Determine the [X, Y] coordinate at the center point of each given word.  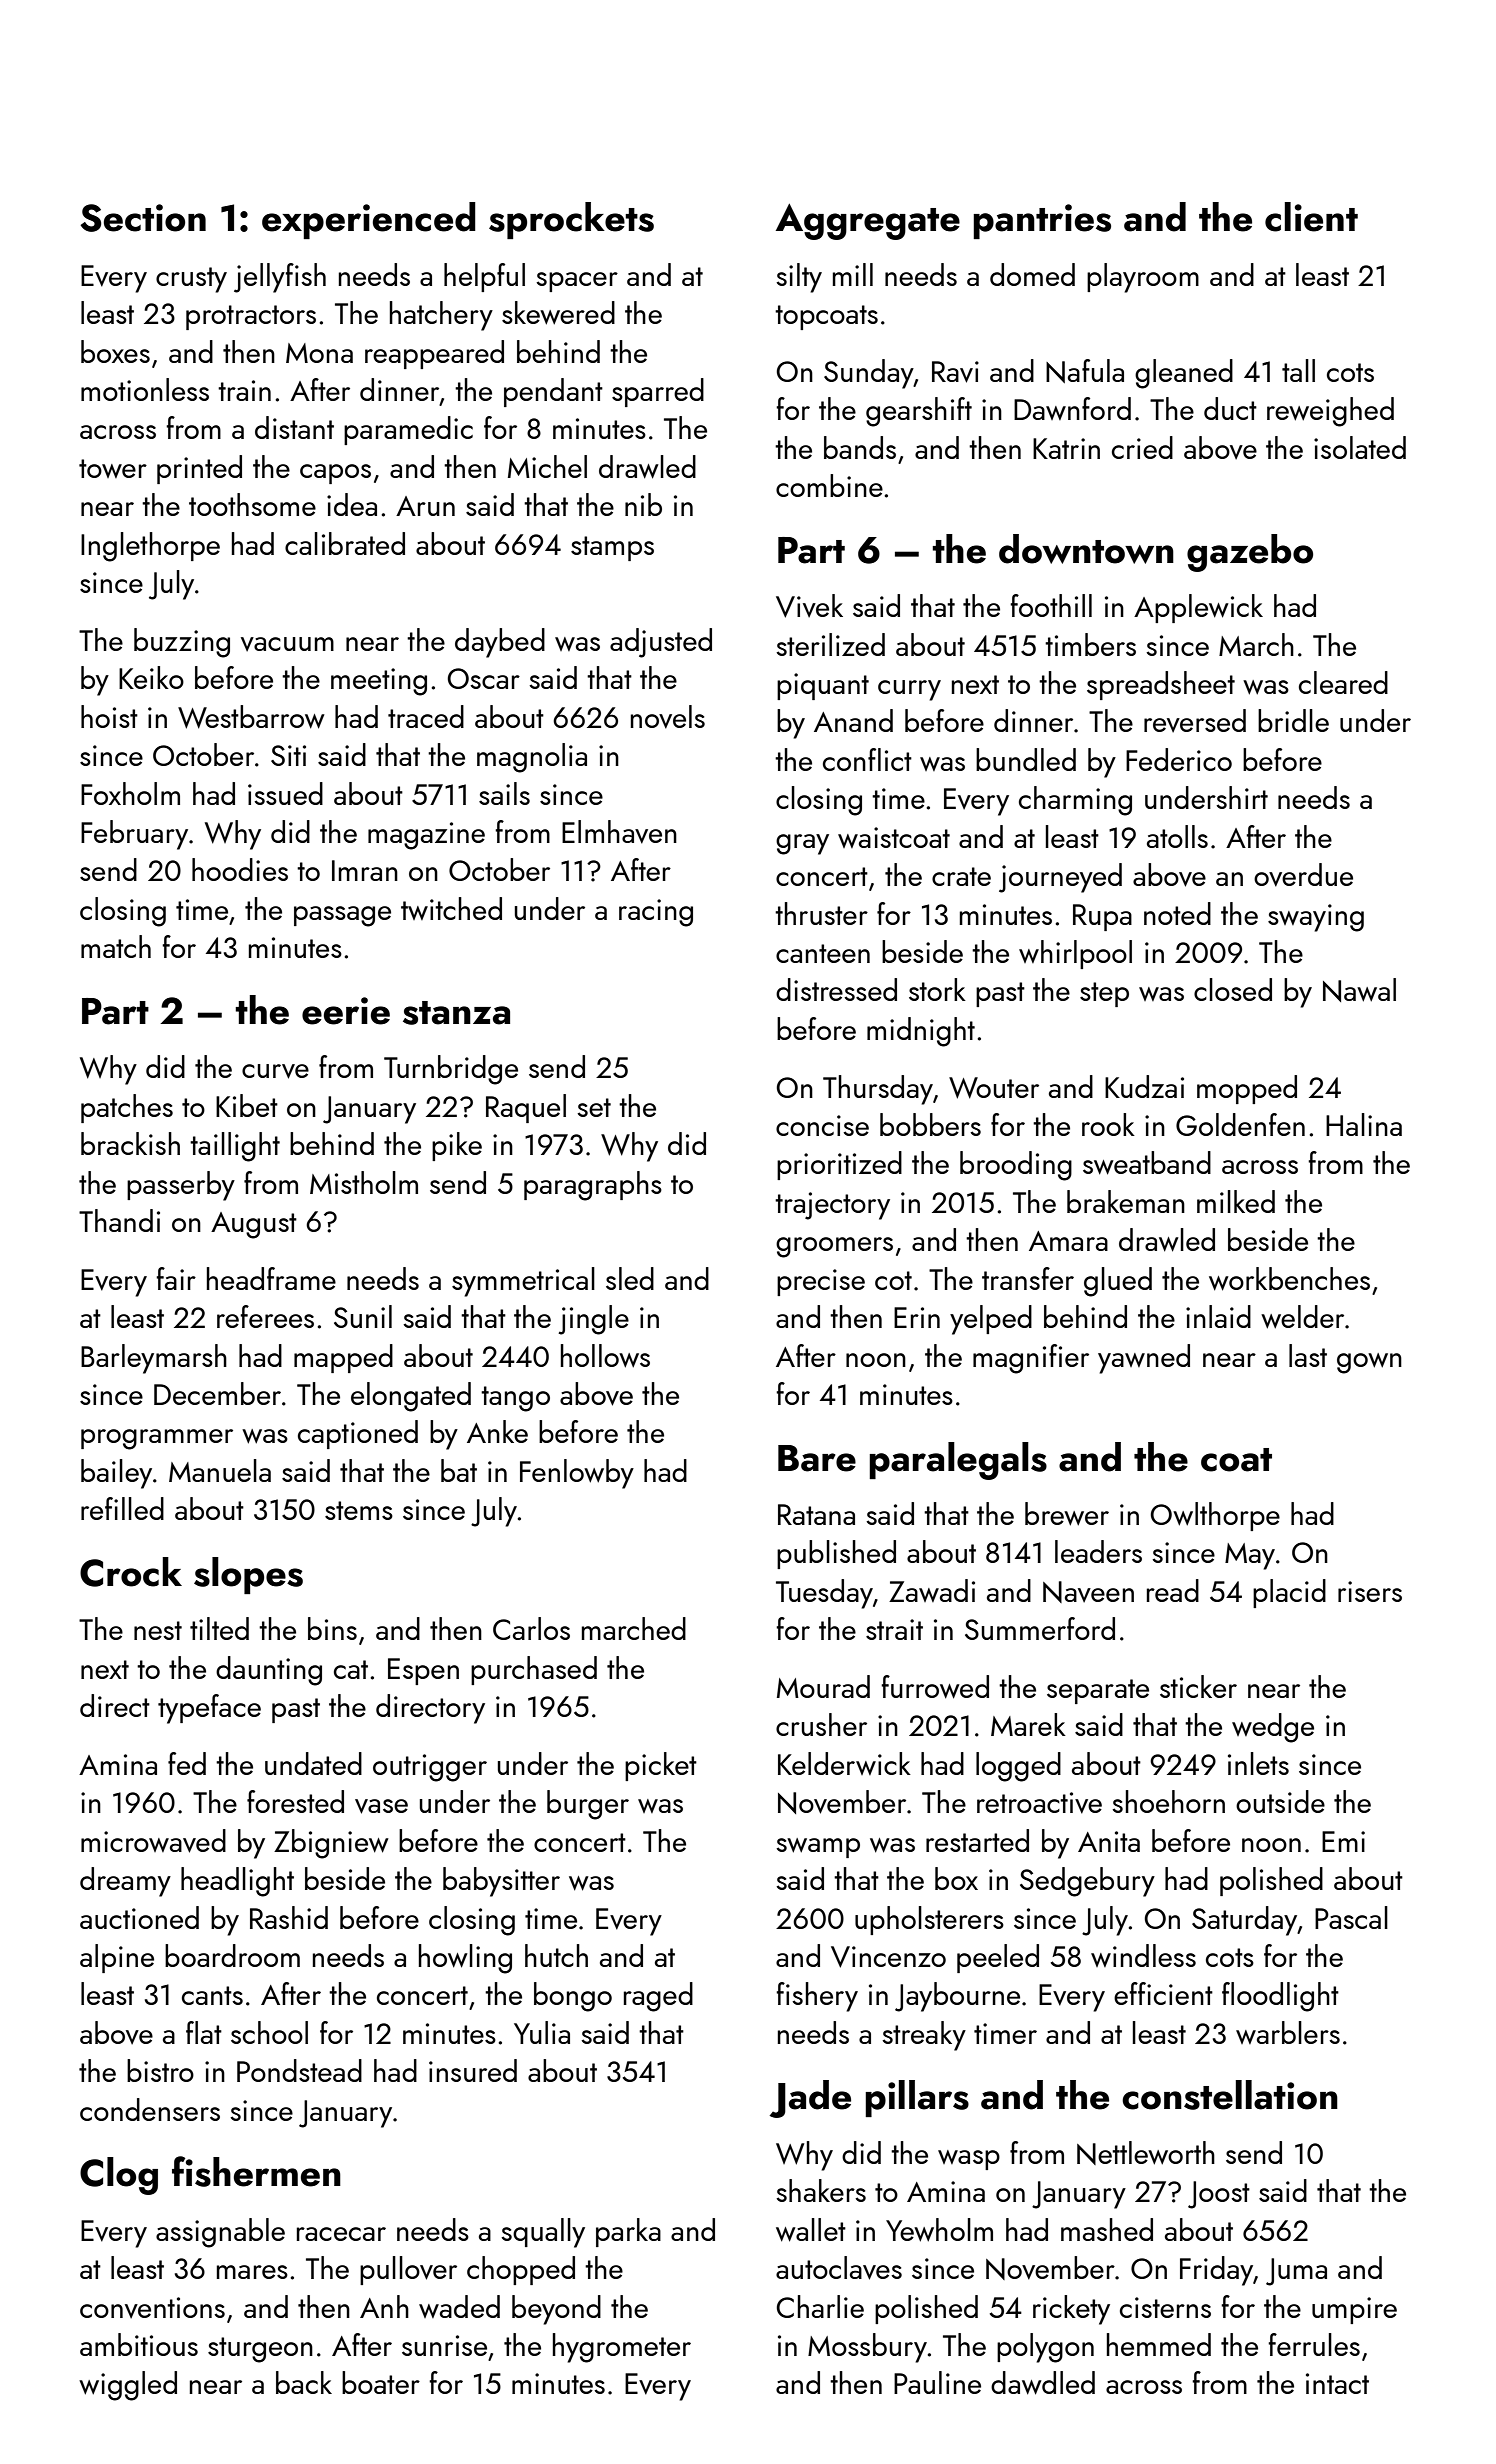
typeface [209, 1709]
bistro [160, 2070]
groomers [834, 1247]
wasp [969, 2160]
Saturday [1244, 1921]
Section [143, 218]
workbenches [1289, 1279]
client [1311, 217]
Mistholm [364, 1182]
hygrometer [622, 2348]
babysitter [501, 1882]
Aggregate [868, 222]
